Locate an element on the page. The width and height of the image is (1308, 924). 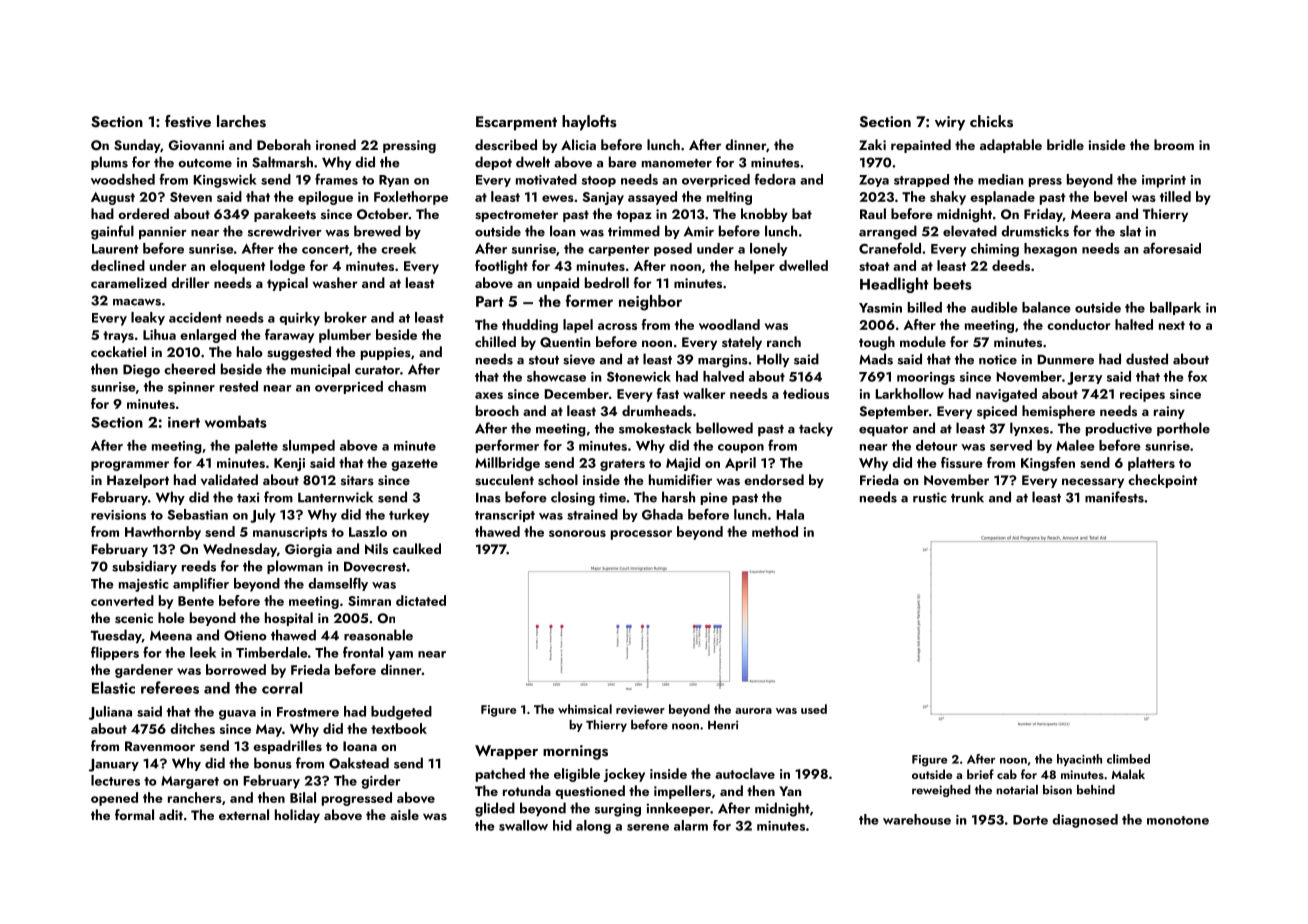
chicks is located at coordinates (991, 121).
